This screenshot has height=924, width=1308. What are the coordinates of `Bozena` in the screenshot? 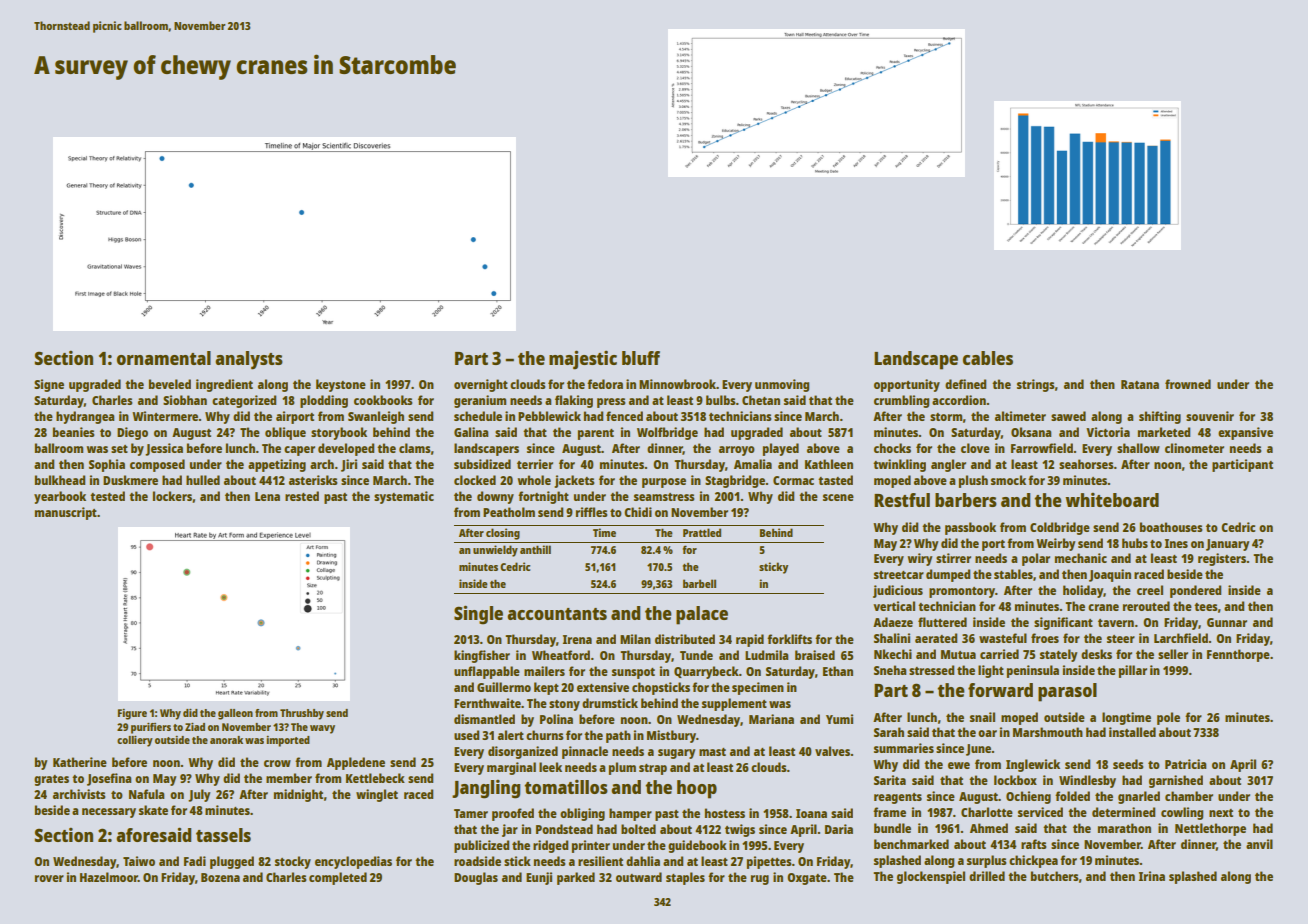 It's located at (220, 877).
